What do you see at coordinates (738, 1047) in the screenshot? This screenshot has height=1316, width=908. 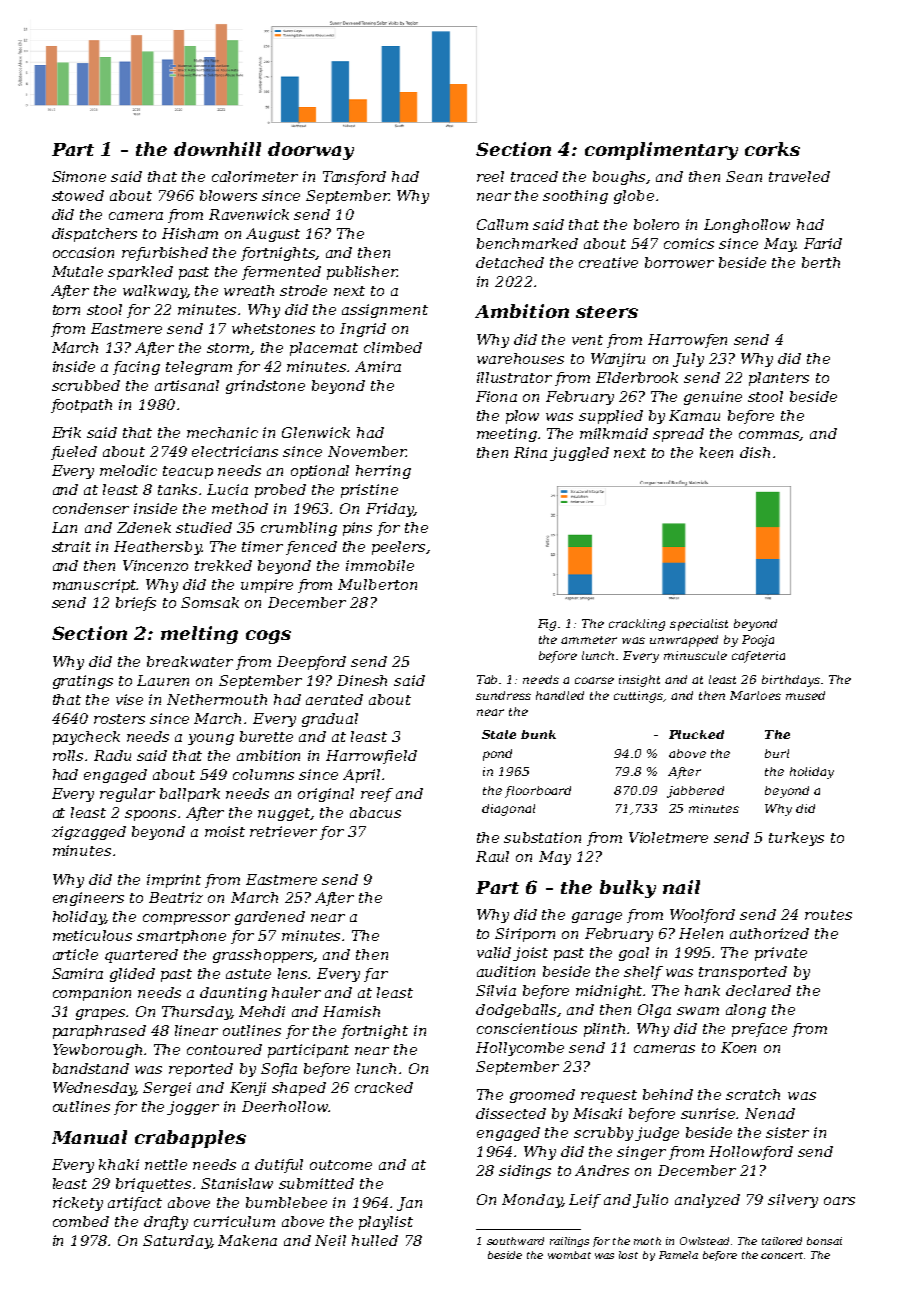 I see `Koen` at bounding box center [738, 1047].
